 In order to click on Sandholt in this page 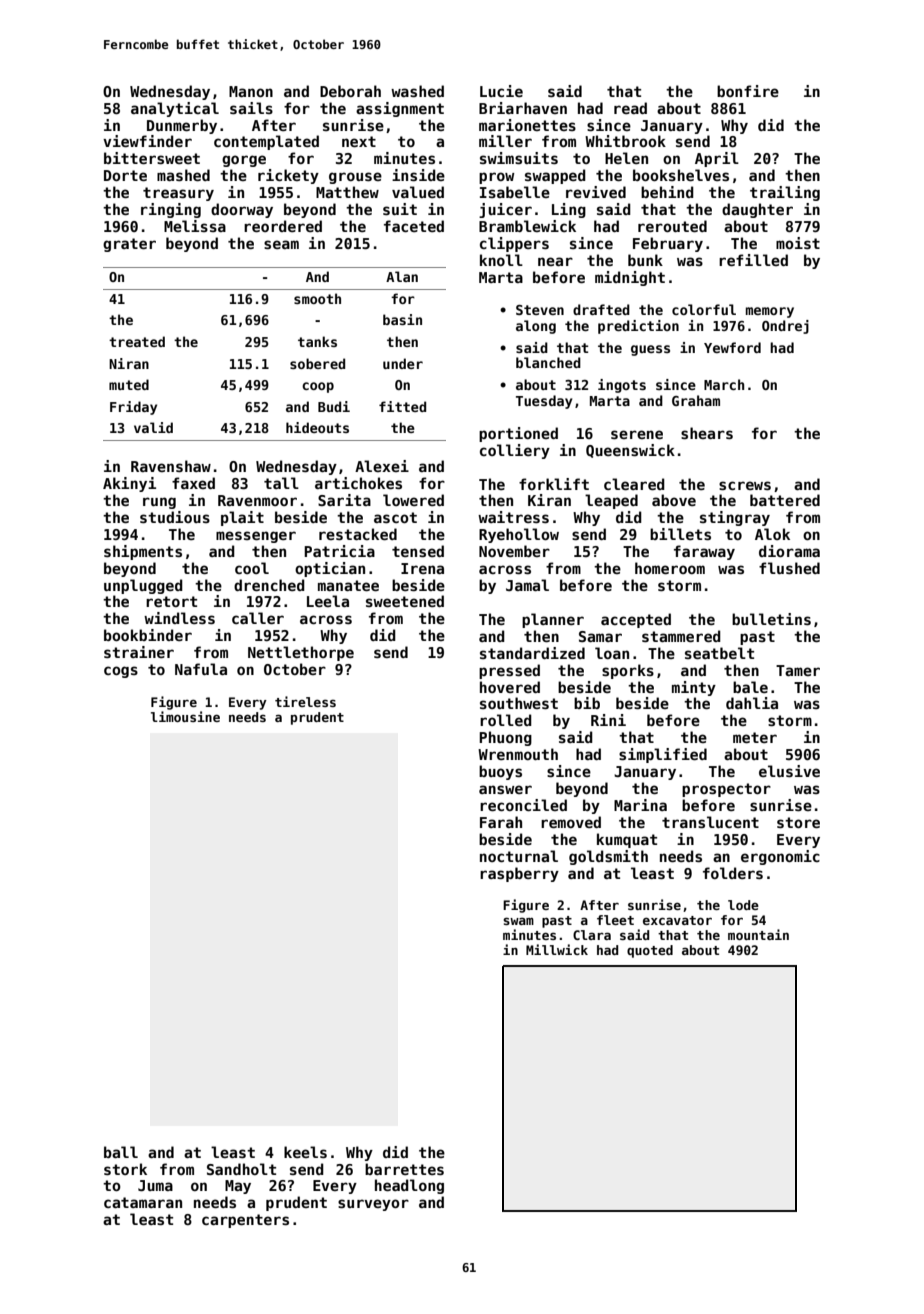, I will do `click(241, 1169)`.
